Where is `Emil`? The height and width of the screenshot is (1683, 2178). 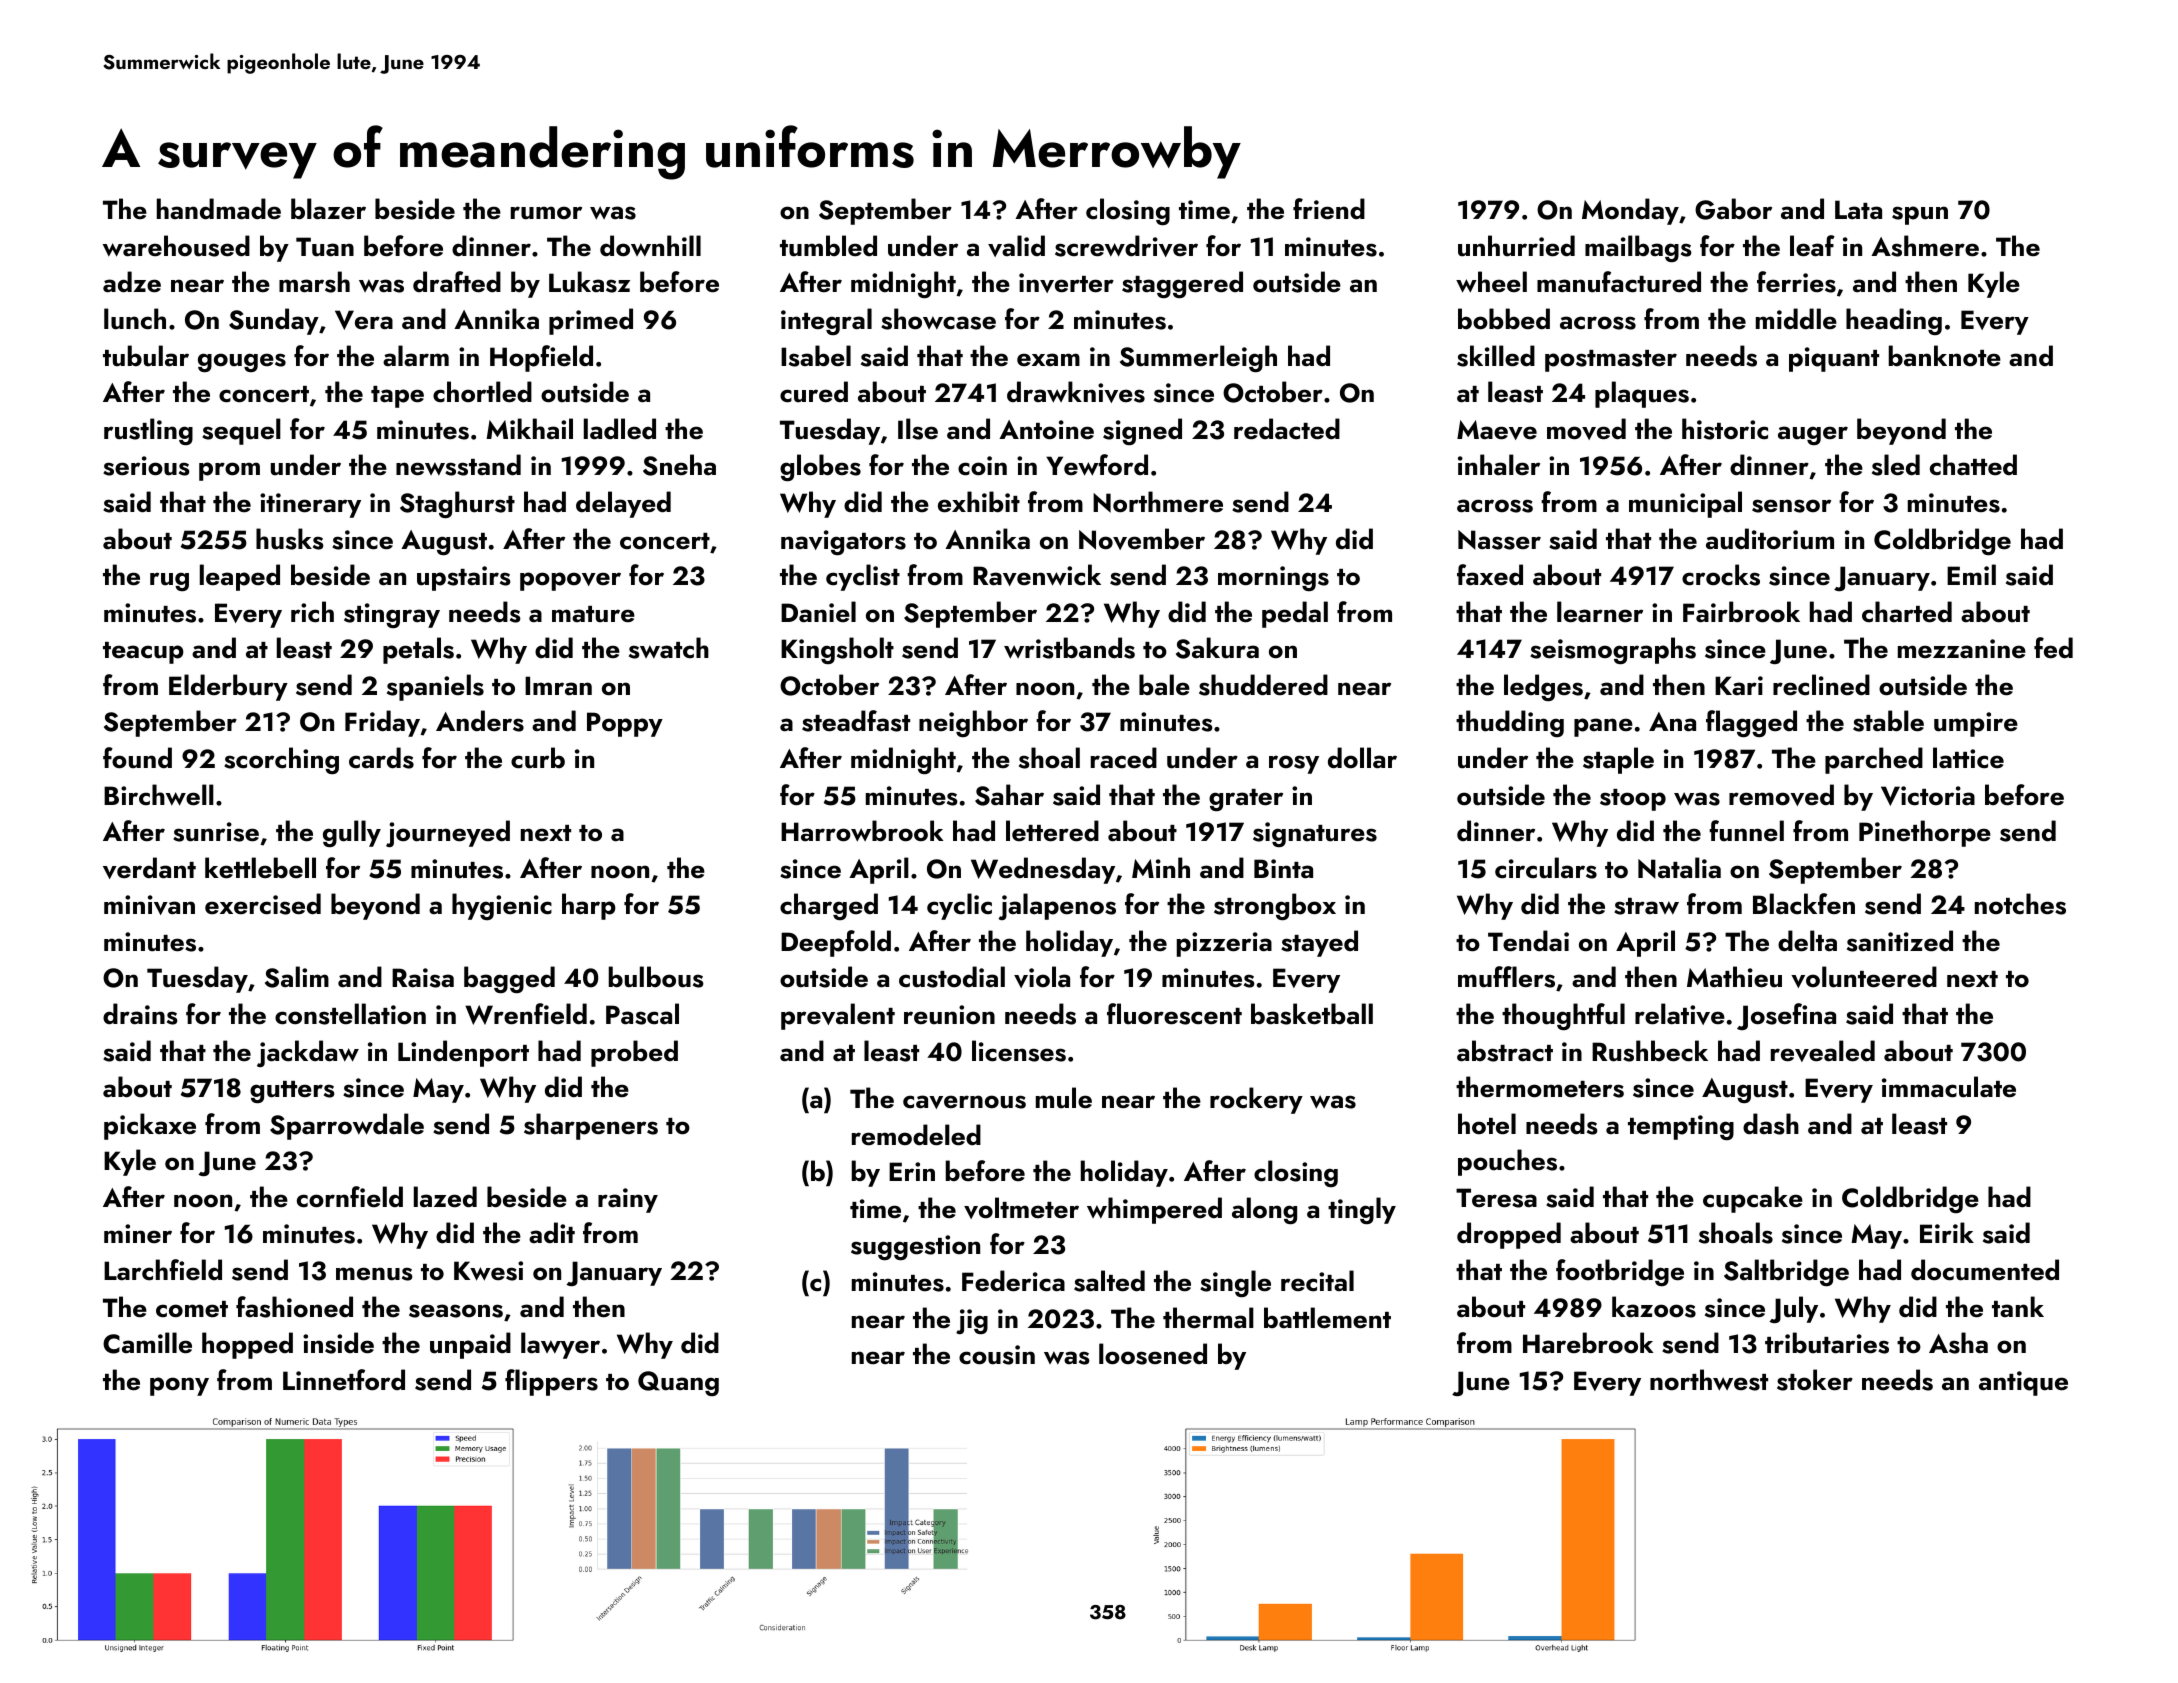
Emil is located at coordinates (1971, 574).
